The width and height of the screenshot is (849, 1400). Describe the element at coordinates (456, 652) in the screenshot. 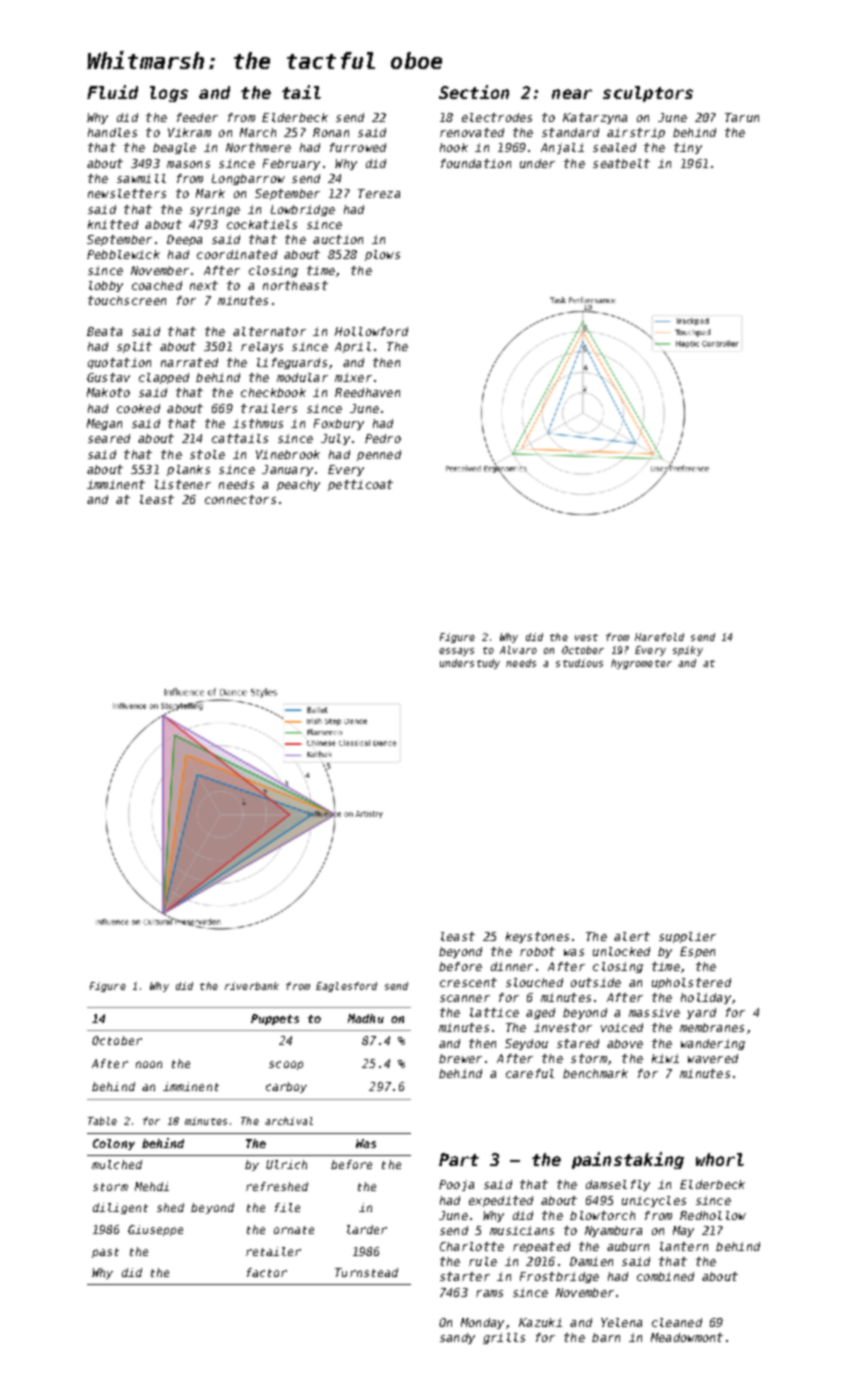

I see `essays` at that location.
